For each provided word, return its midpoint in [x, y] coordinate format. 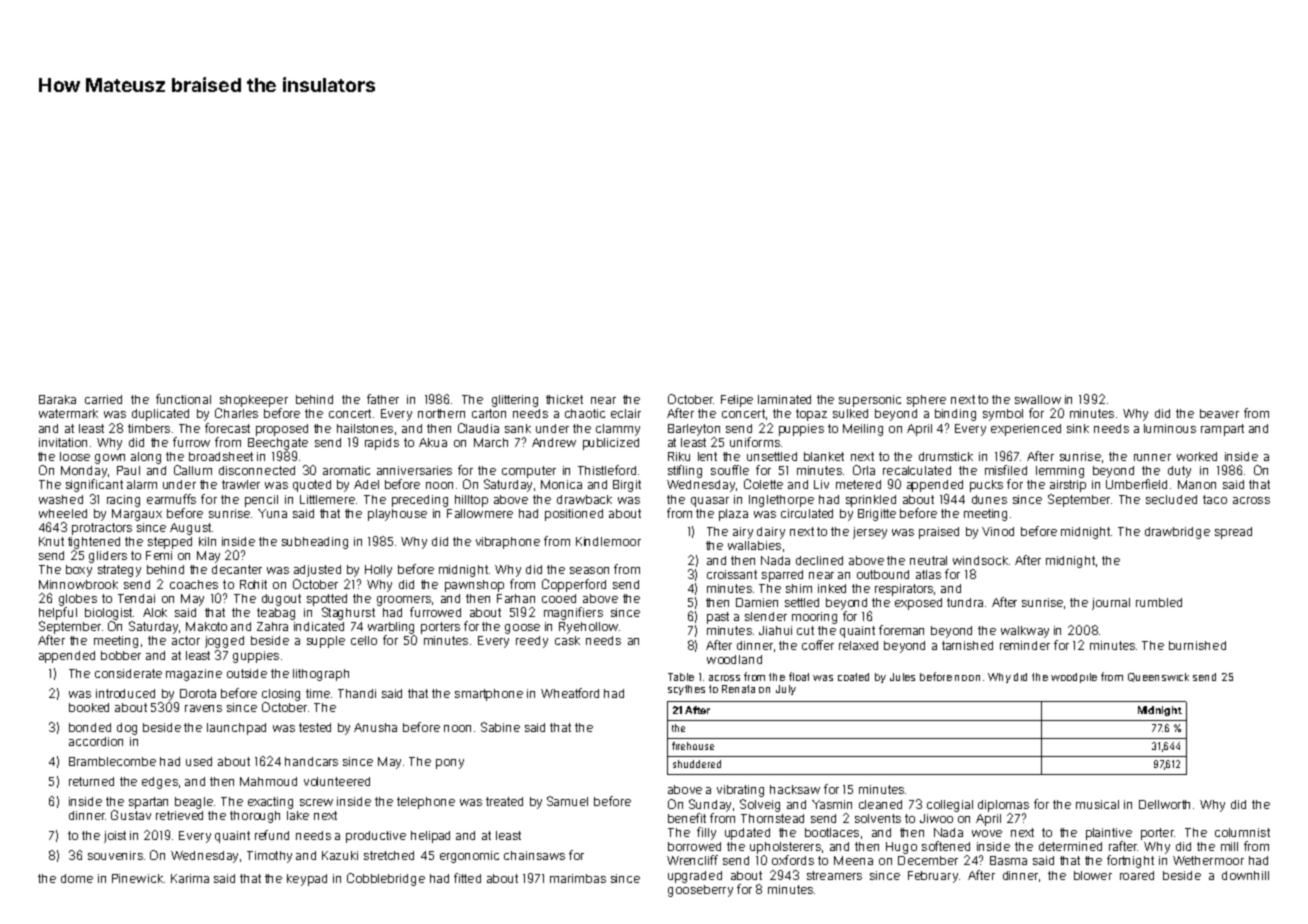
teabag [276, 614]
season [589, 570]
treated [504, 801]
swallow [1038, 399]
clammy [618, 430]
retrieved [179, 815]
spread [1233, 533]
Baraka [57, 399]
